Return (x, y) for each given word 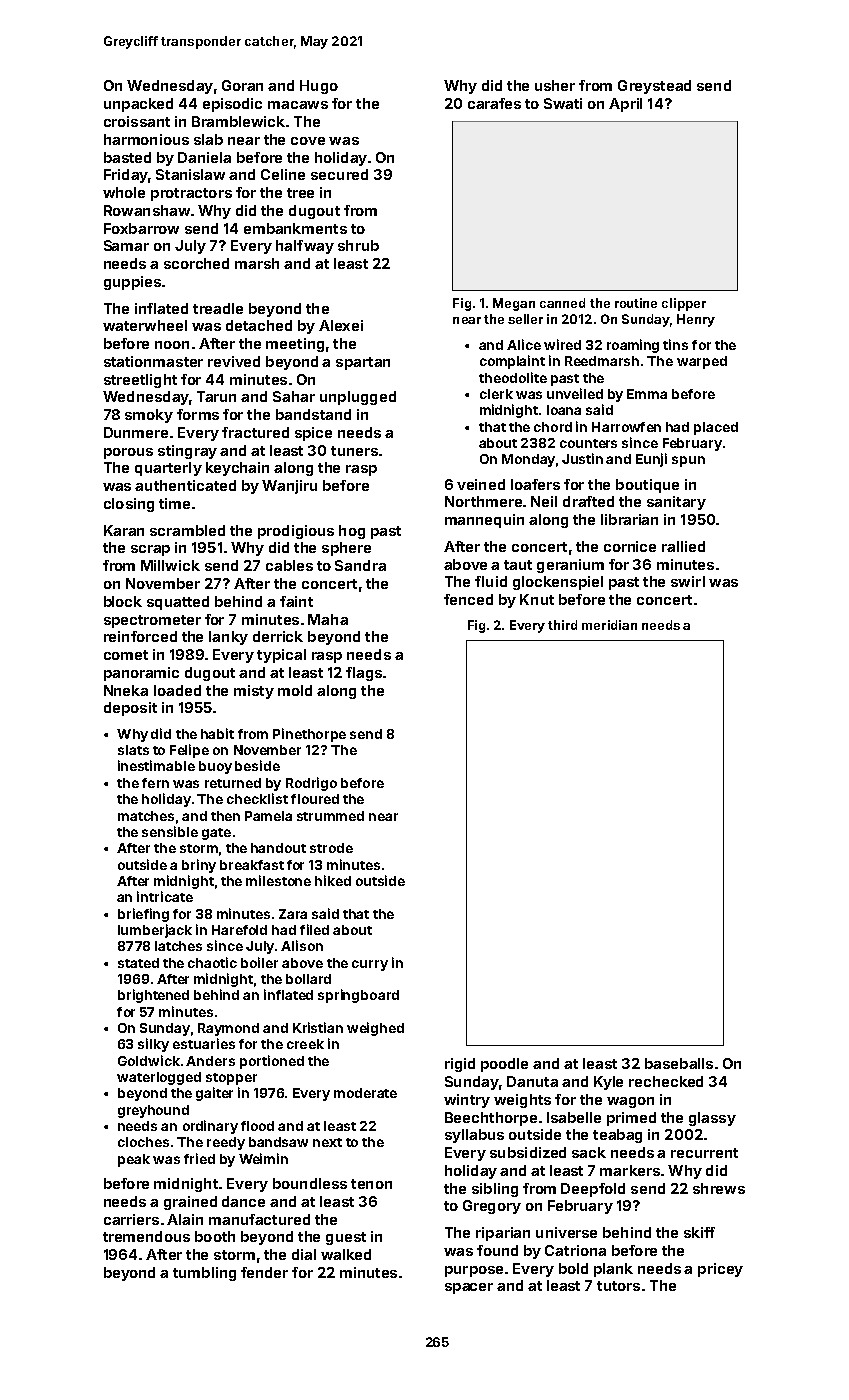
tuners (354, 451)
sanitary (676, 503)
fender (264, 1272)
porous (128, 453)
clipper (684, 304)
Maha (328, 619)
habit (217, 733)
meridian (609, 625)
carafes (494, 103)
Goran (242, 85)
